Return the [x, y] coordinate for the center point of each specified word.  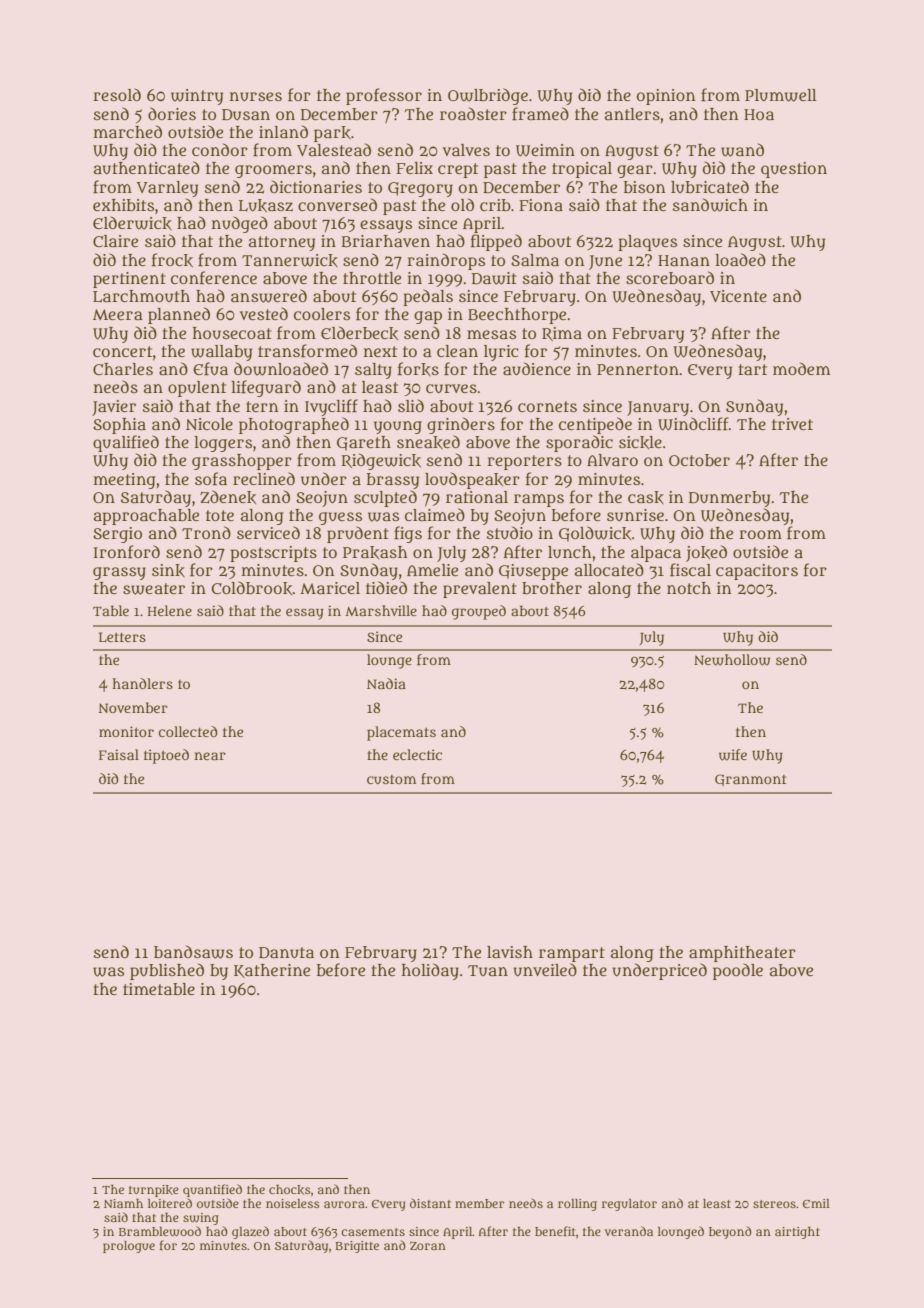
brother [552, 588]
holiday [430, 971]
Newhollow [732, 660]
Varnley [167, 189]
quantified [212, 1190]
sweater [154, 589]
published [167, 971]
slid [411, 405]
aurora [344, 1204]
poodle [738, 971]
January [658, 408]
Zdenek [228, 497]
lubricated [710, 186]
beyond [730, 1232]
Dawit [494, 278]
